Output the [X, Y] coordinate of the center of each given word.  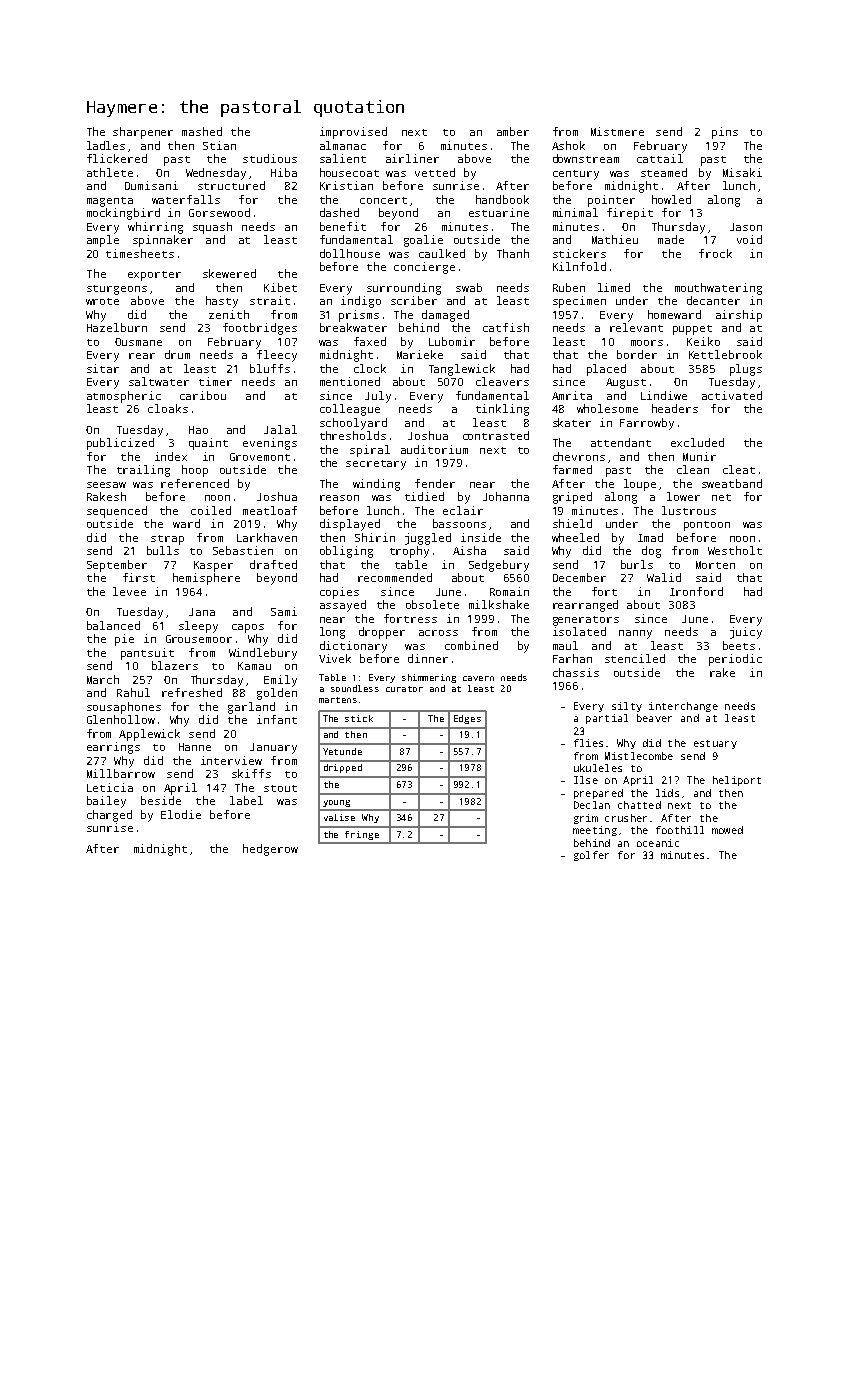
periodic [735, 660]
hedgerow [270, 850]
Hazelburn [117, 327]
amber [513, 131]
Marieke [420, 354]
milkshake [499, 604]
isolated [579, 631]
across [438, 633]
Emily [280, 681]
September [117, 566]
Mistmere [617, 131]
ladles [106, 145]
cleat [739, 469]
